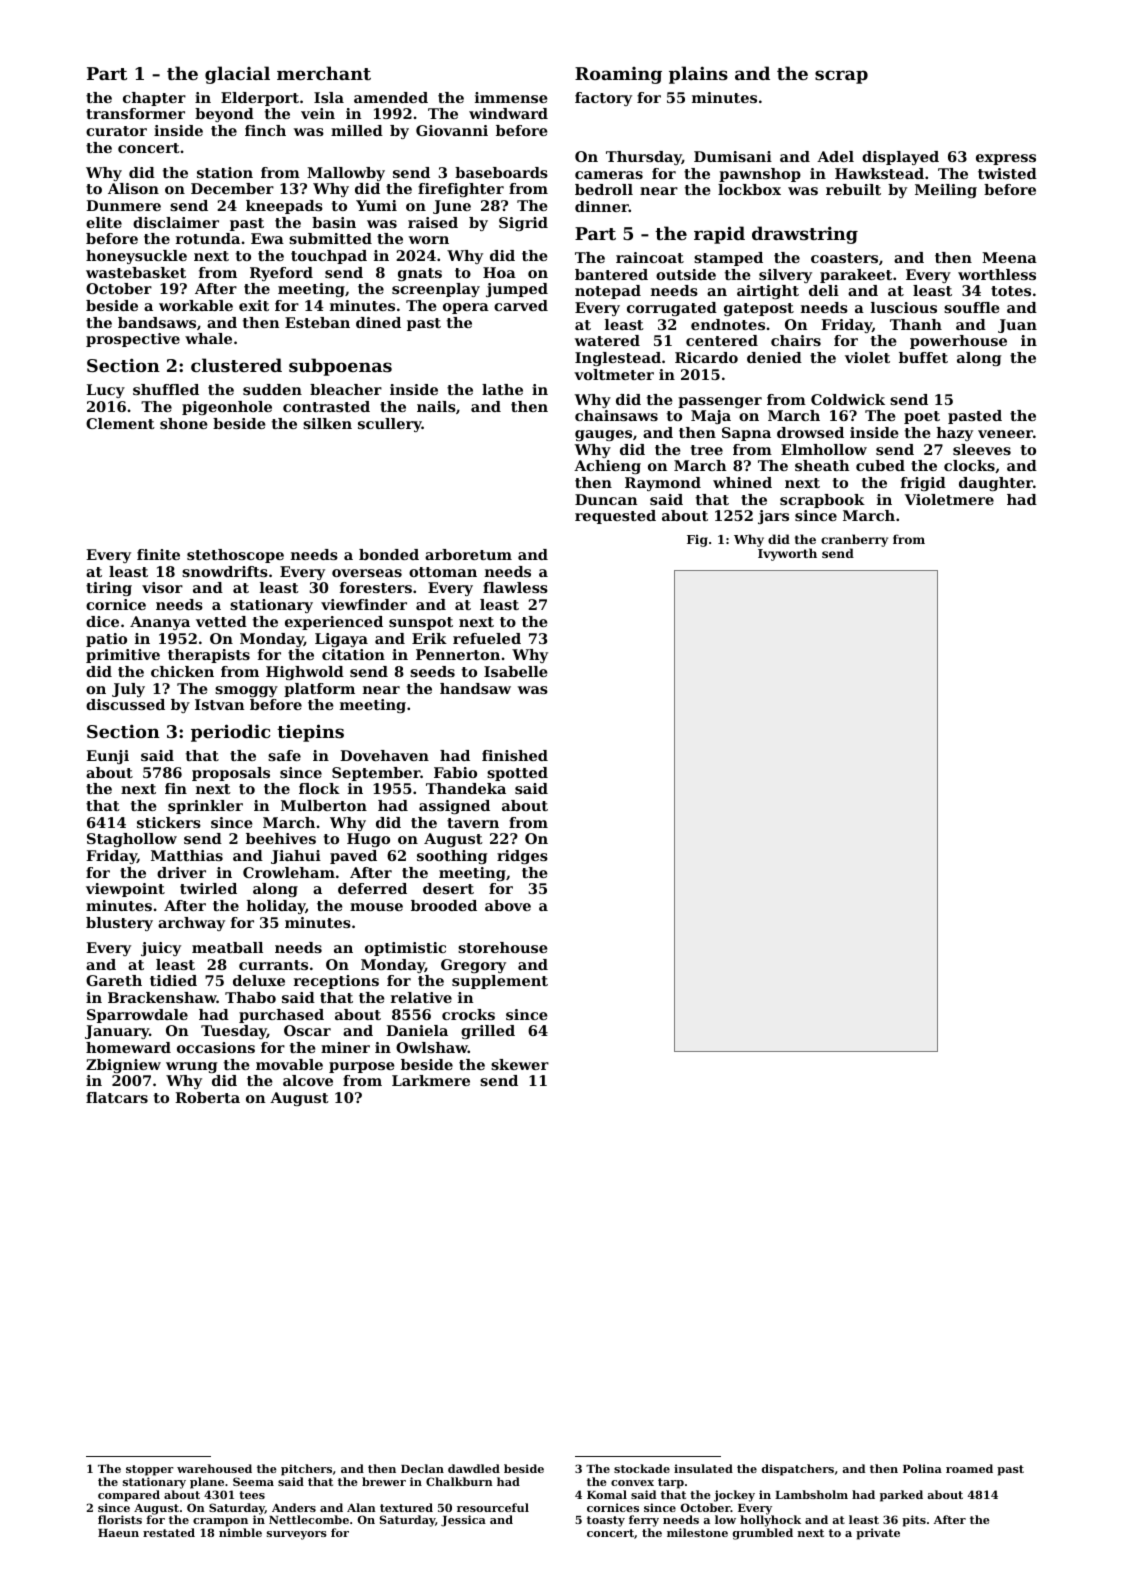  Describe the element at coordinates (429, 240) in the screenshot. I see `worn` at that location.
